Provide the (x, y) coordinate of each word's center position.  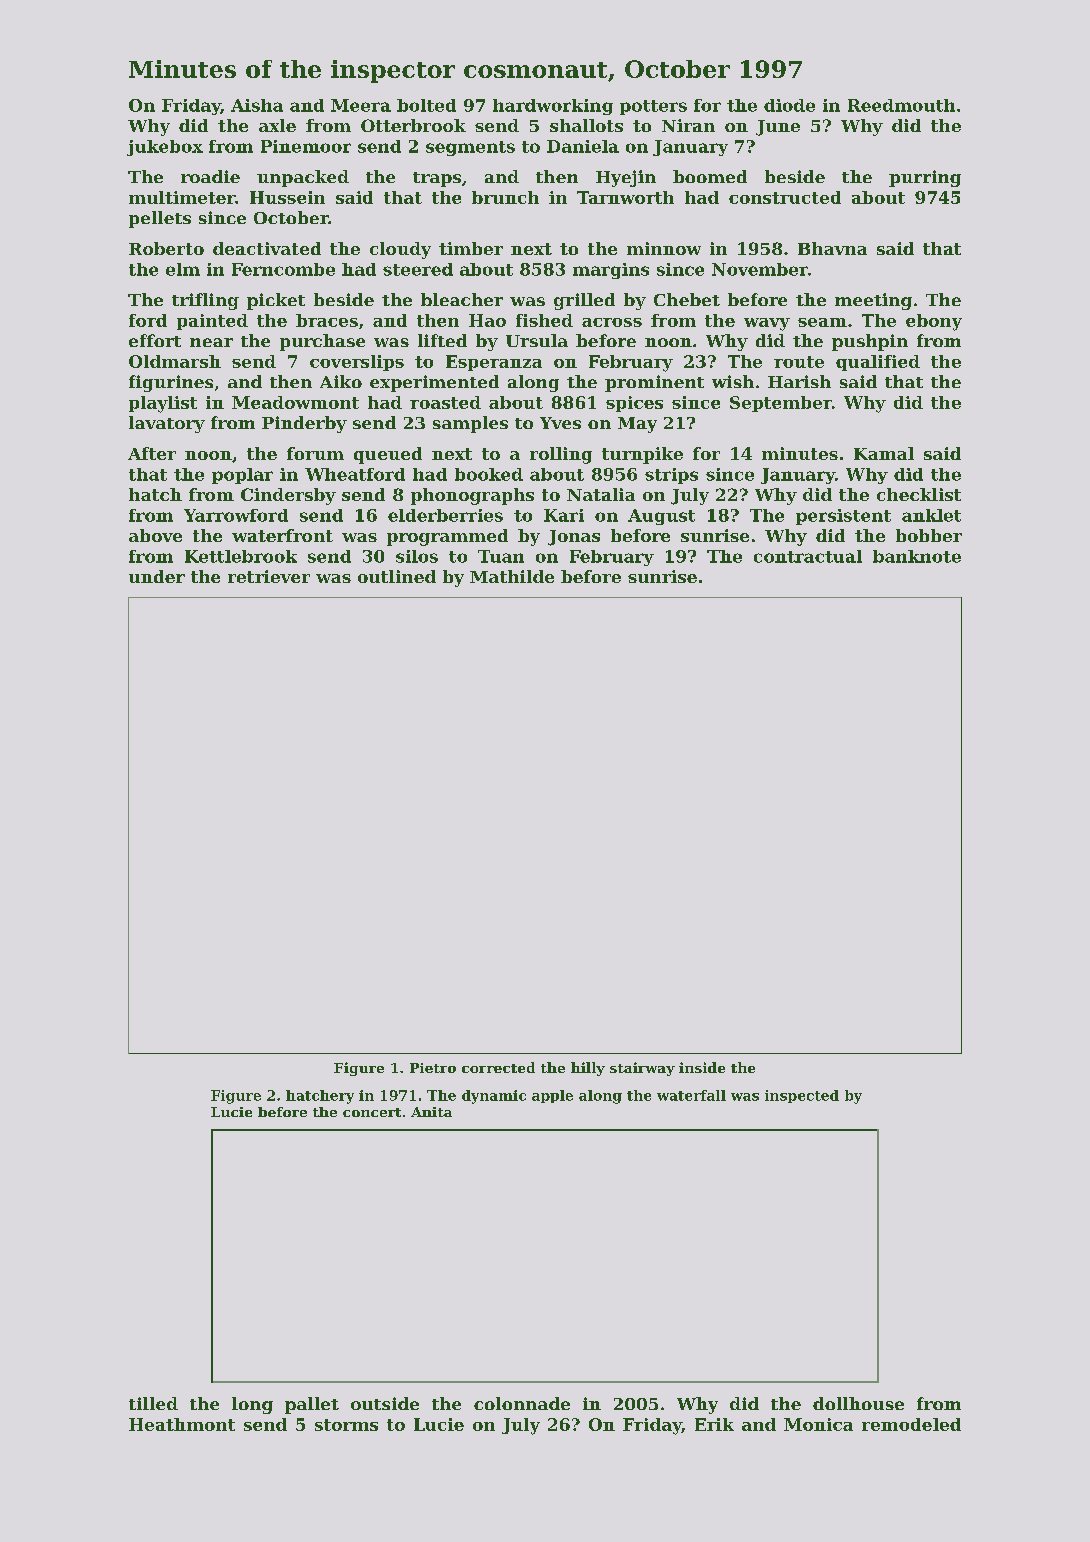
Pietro (433, 1068)
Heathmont (182, 1424)
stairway (642, 1069)
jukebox (165, 148)
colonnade (522, 1403)
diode (789, 105)
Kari (564, 515)
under (157, 576)
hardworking (553, 107)
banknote (917, 556)
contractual (808, 556)
